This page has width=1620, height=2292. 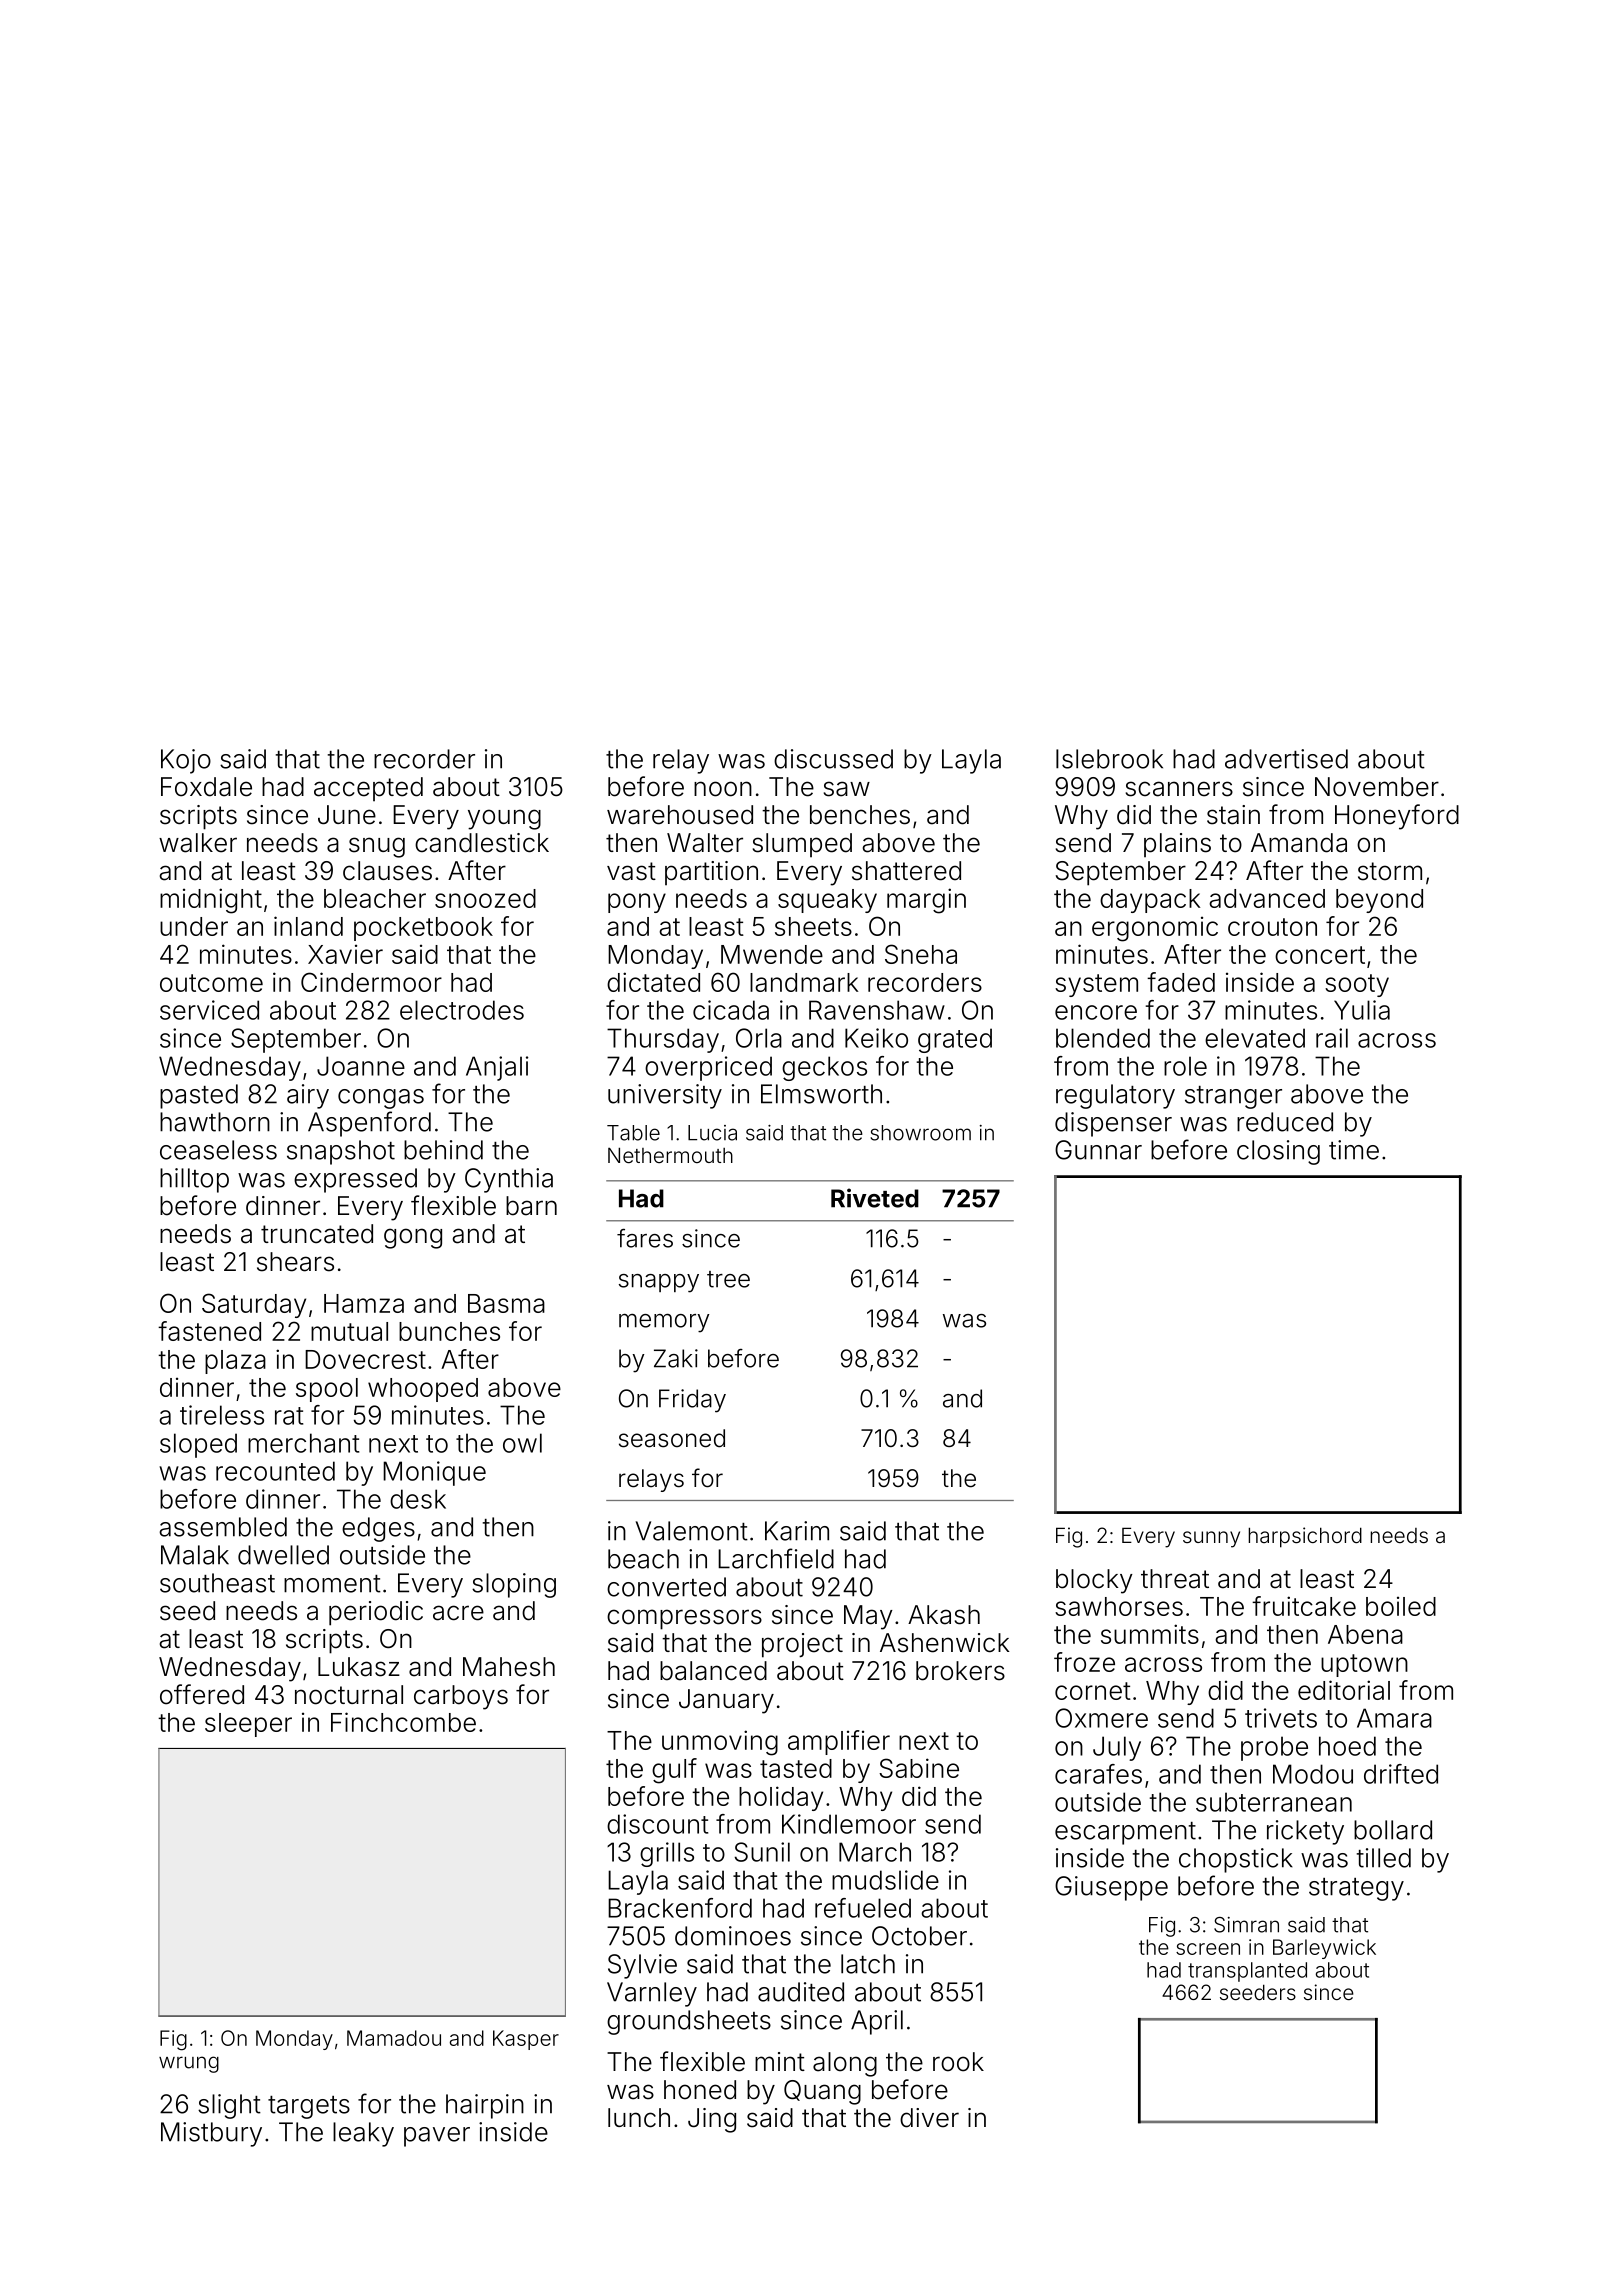 What do you see at coordinates (368, 789) in the page?
I see `accepted` at bounding box center [368, 789].
